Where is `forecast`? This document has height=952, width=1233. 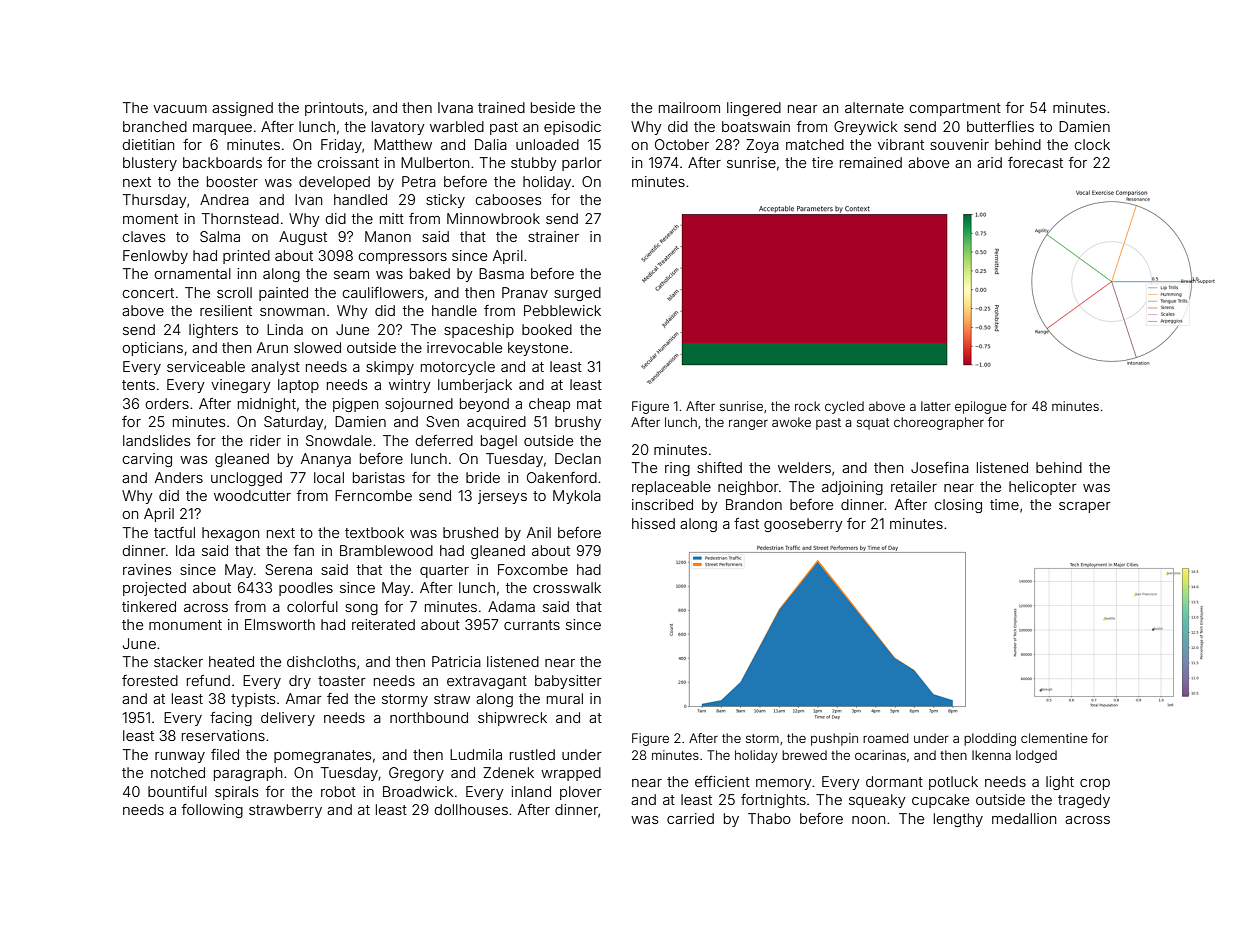
forecast is located at coordinates (1035, 162).
